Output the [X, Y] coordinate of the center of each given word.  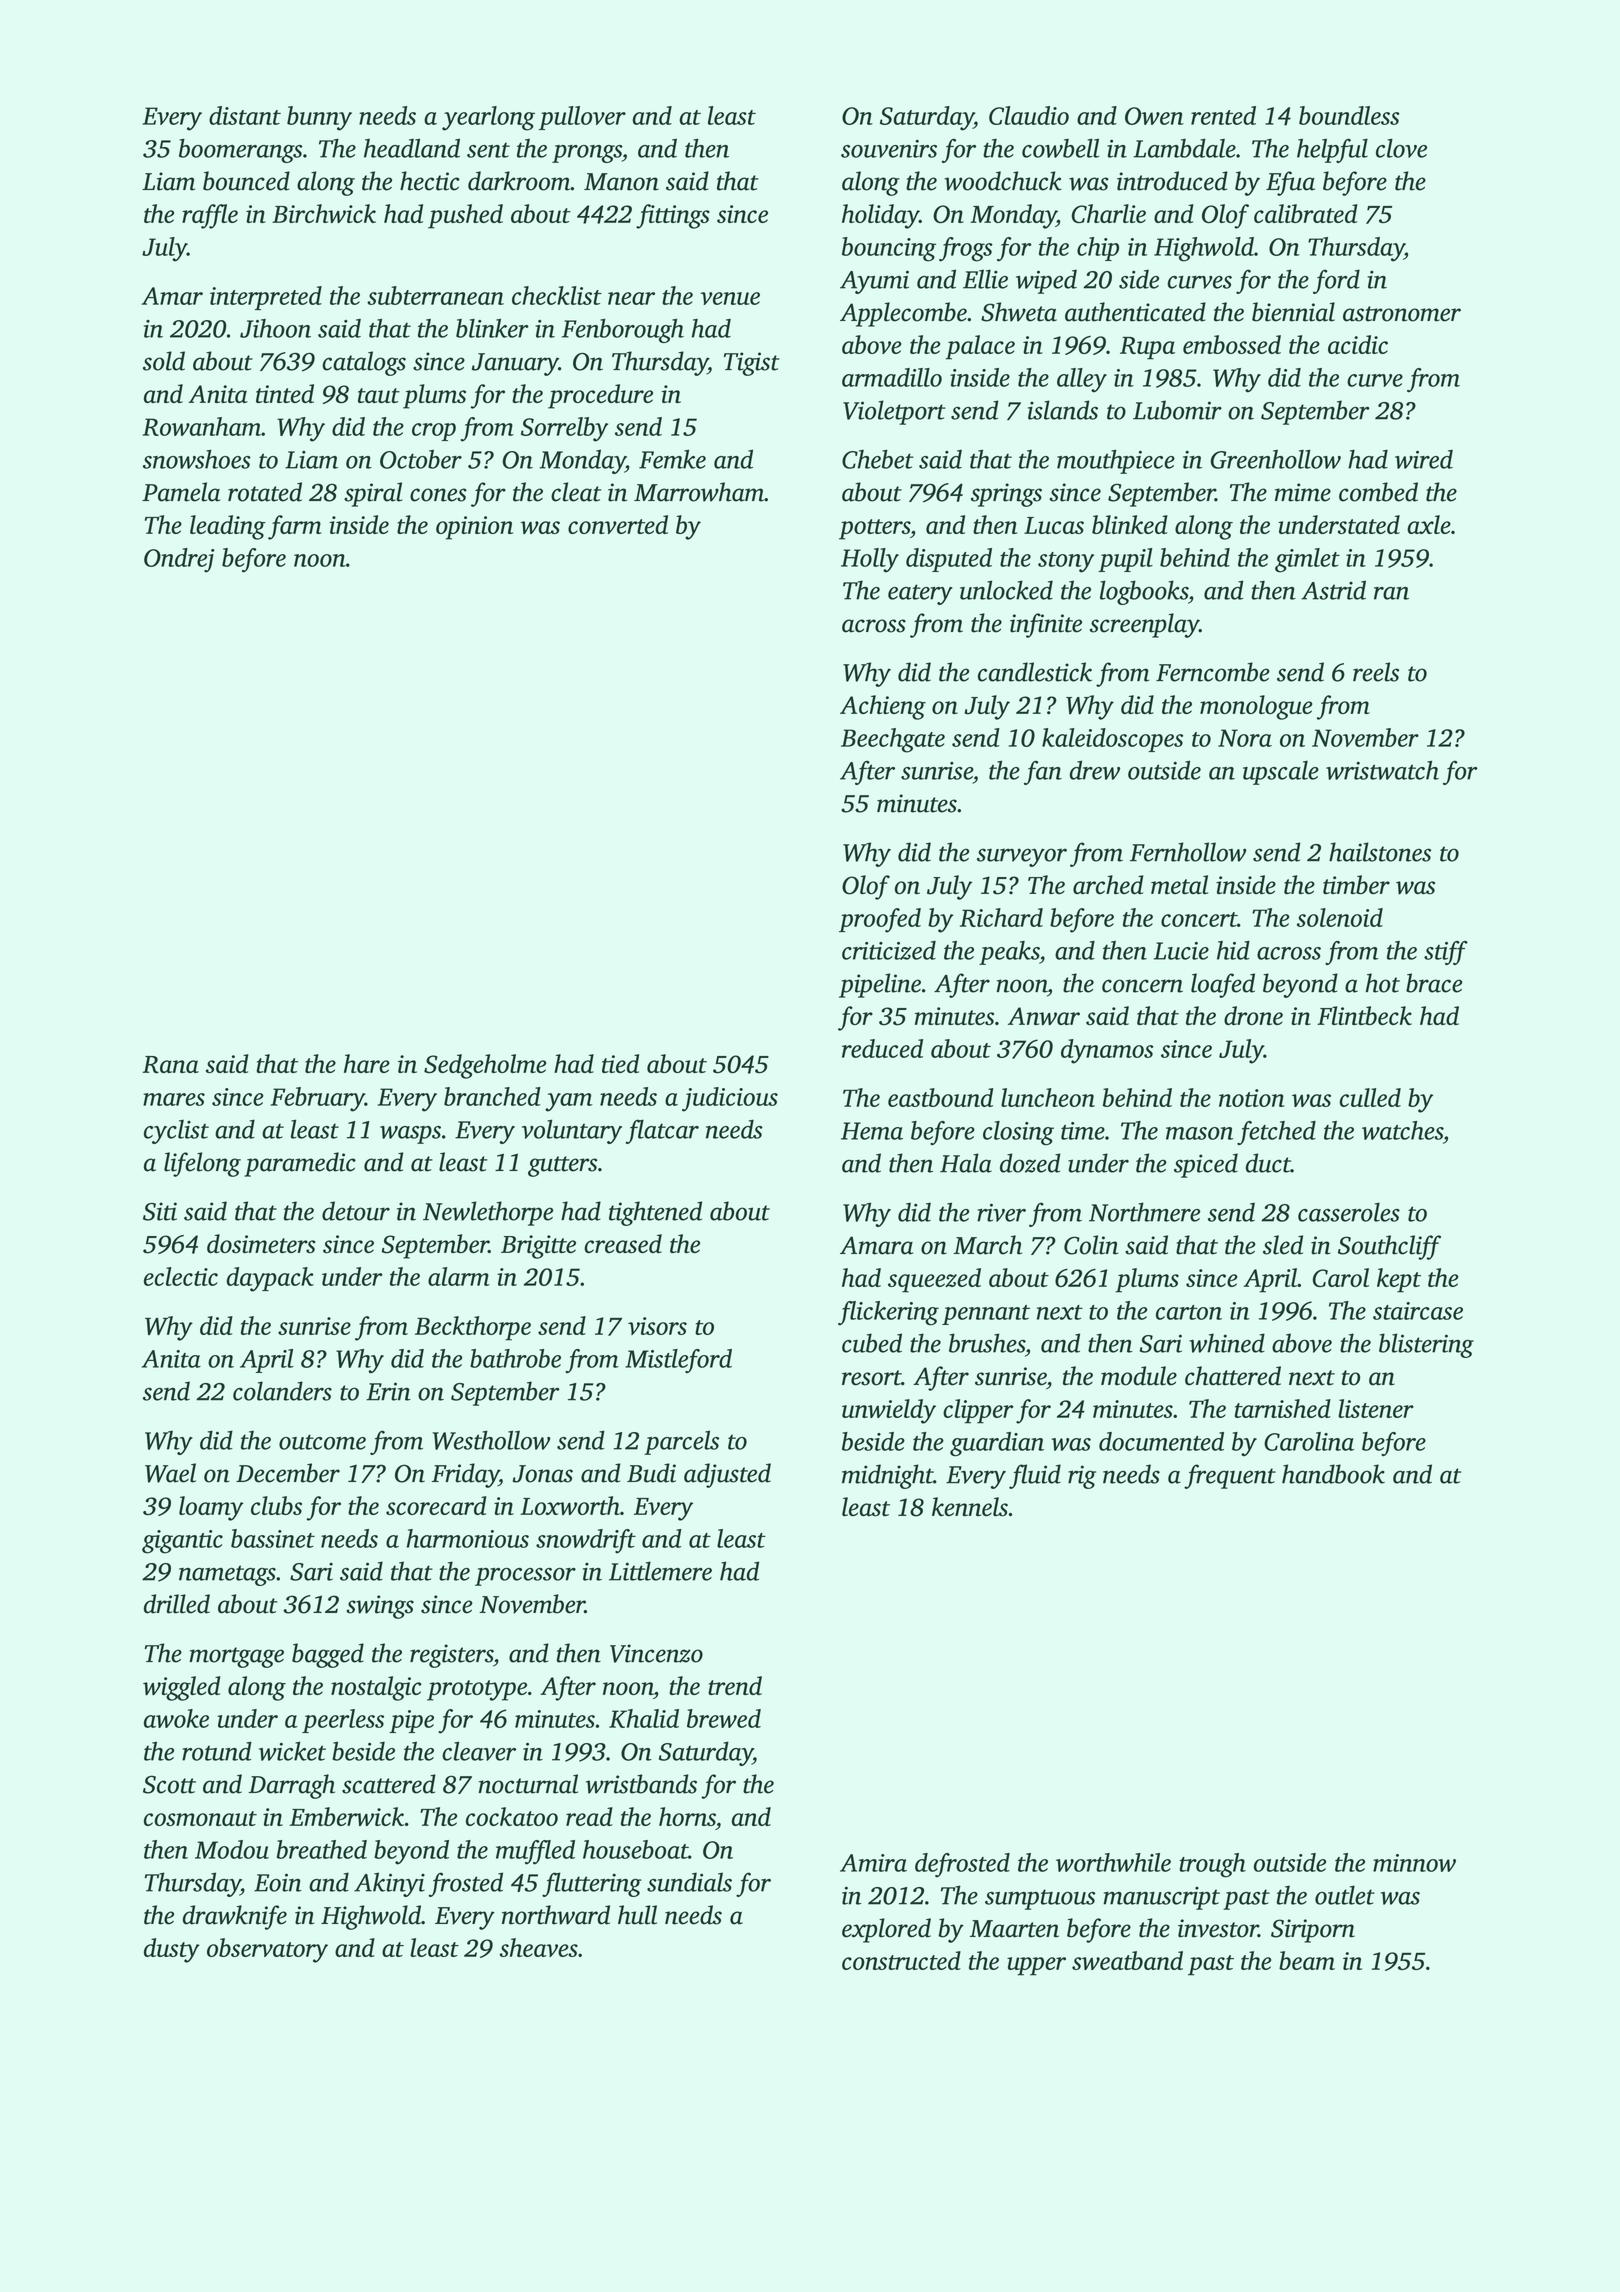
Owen [1154, 116]
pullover [582, 118]
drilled [177, 1604]
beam [1307, 1960]
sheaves [539, 1947]
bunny [319, 118]
